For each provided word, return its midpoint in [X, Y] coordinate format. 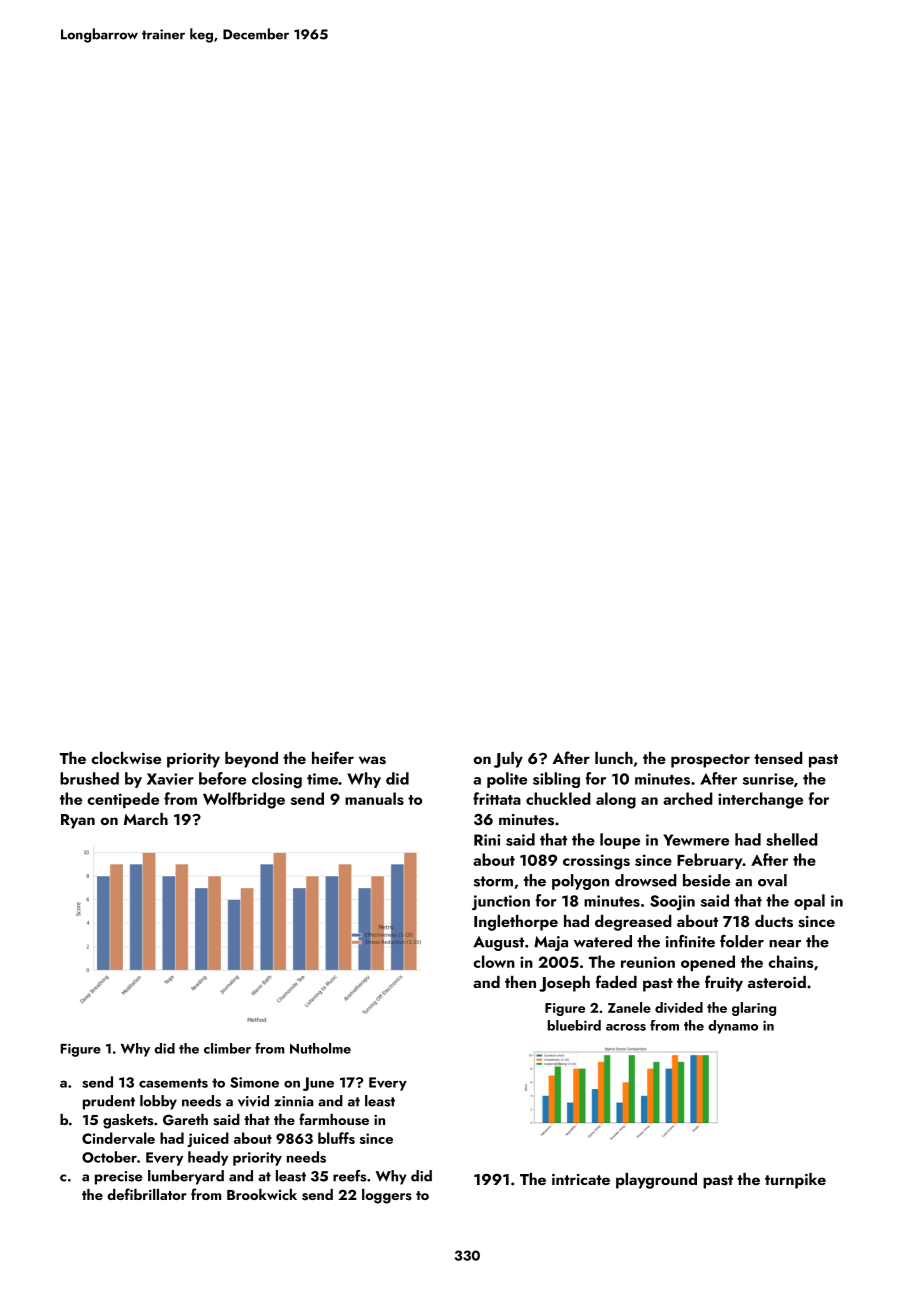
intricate [581, 1179]
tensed [778, 758]
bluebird [574, 1025]
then [520, 982]
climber [227, 1048]
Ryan [78, 821]
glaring [754, 1009]
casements [173, 1083]
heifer [333, 757]
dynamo [733, 1027]
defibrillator [147, 1194]
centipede [123, 800]
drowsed [646, 880]
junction [501, 902]
